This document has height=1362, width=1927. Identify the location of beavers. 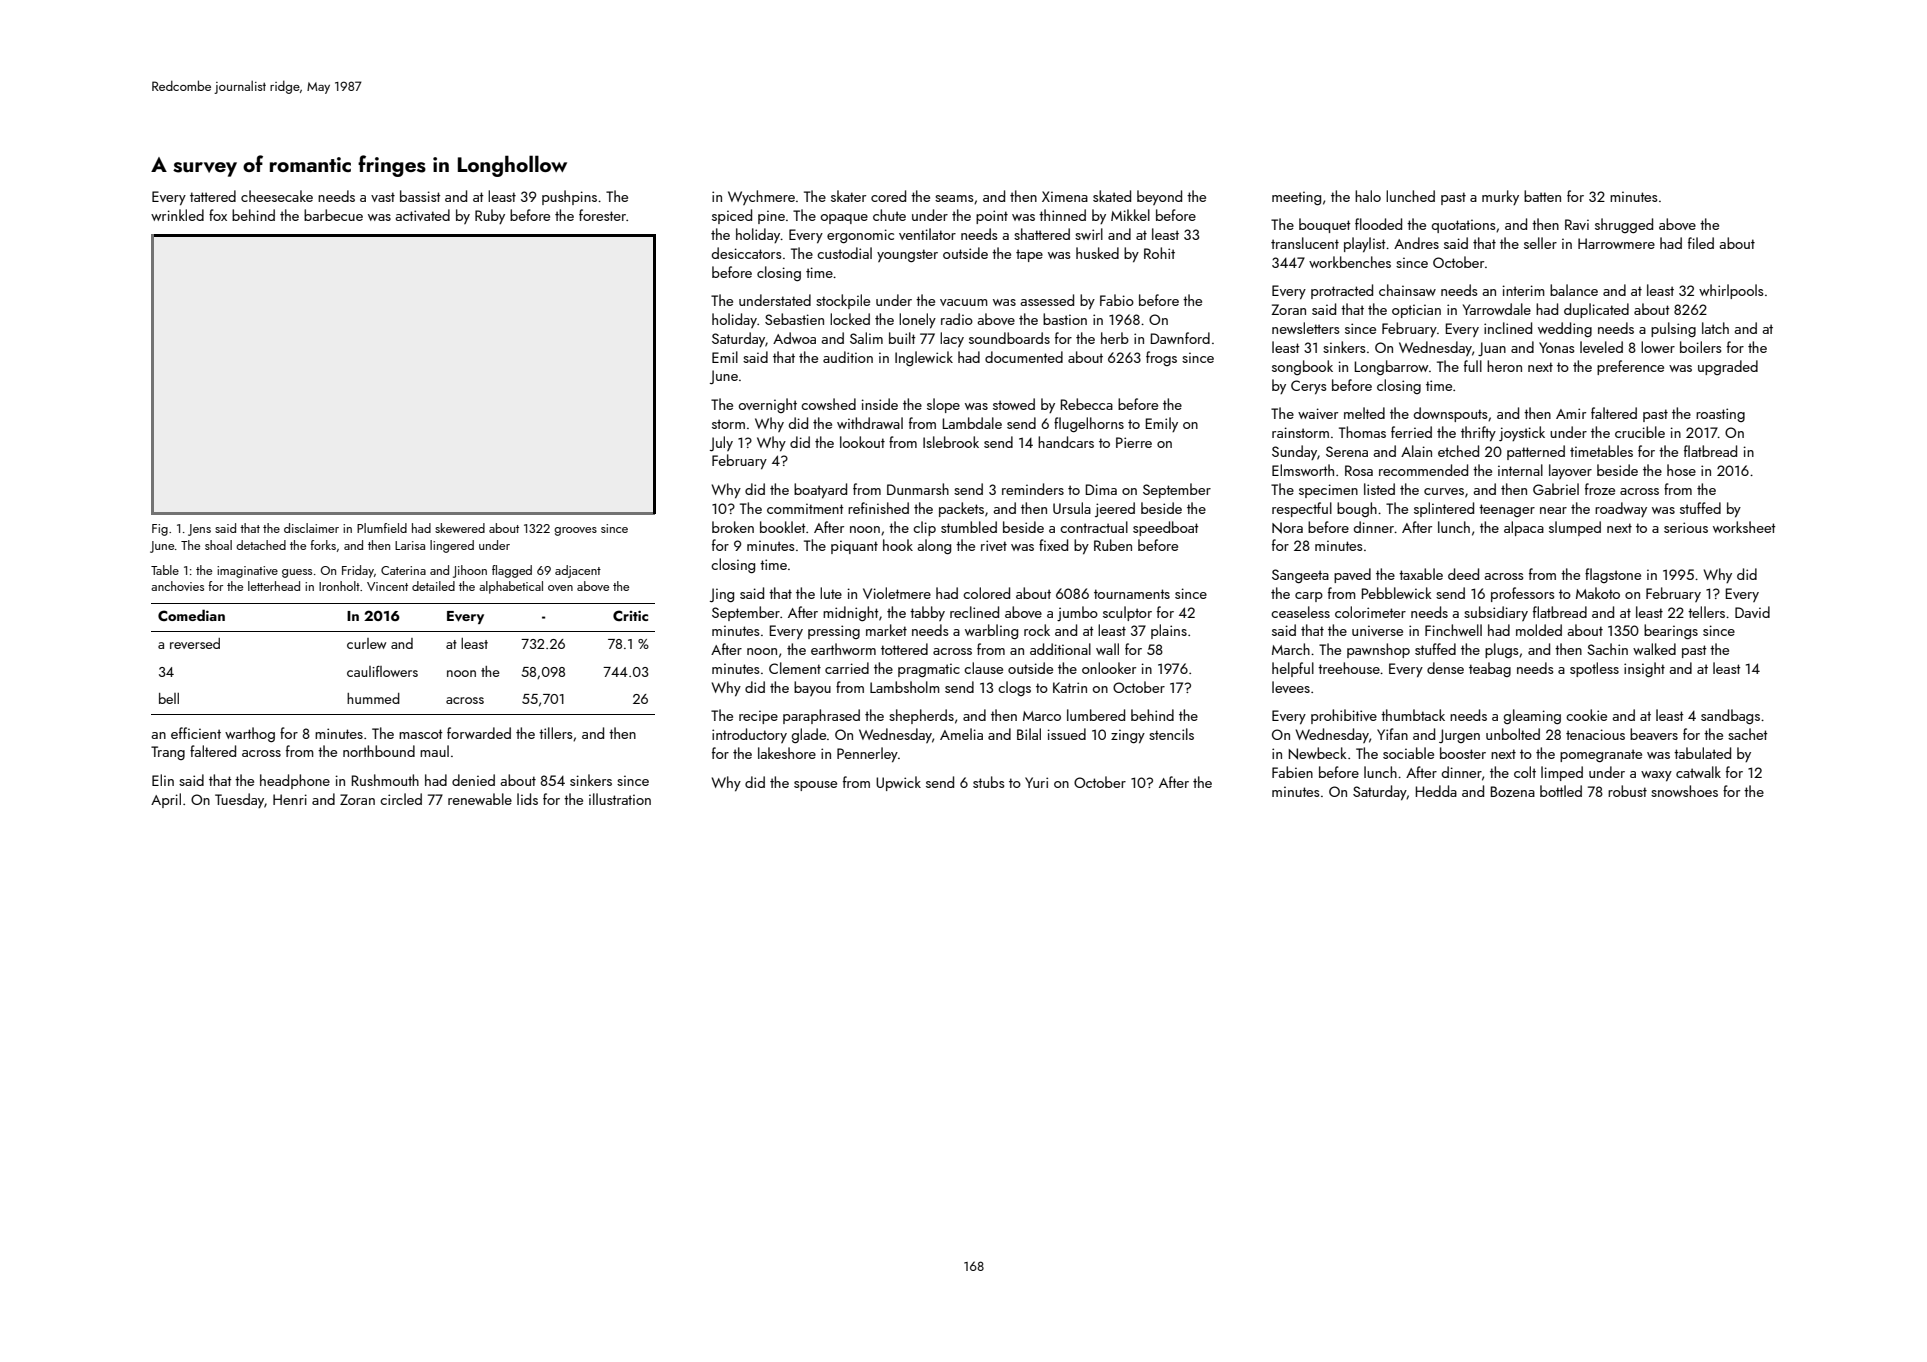
(1654, 734).
